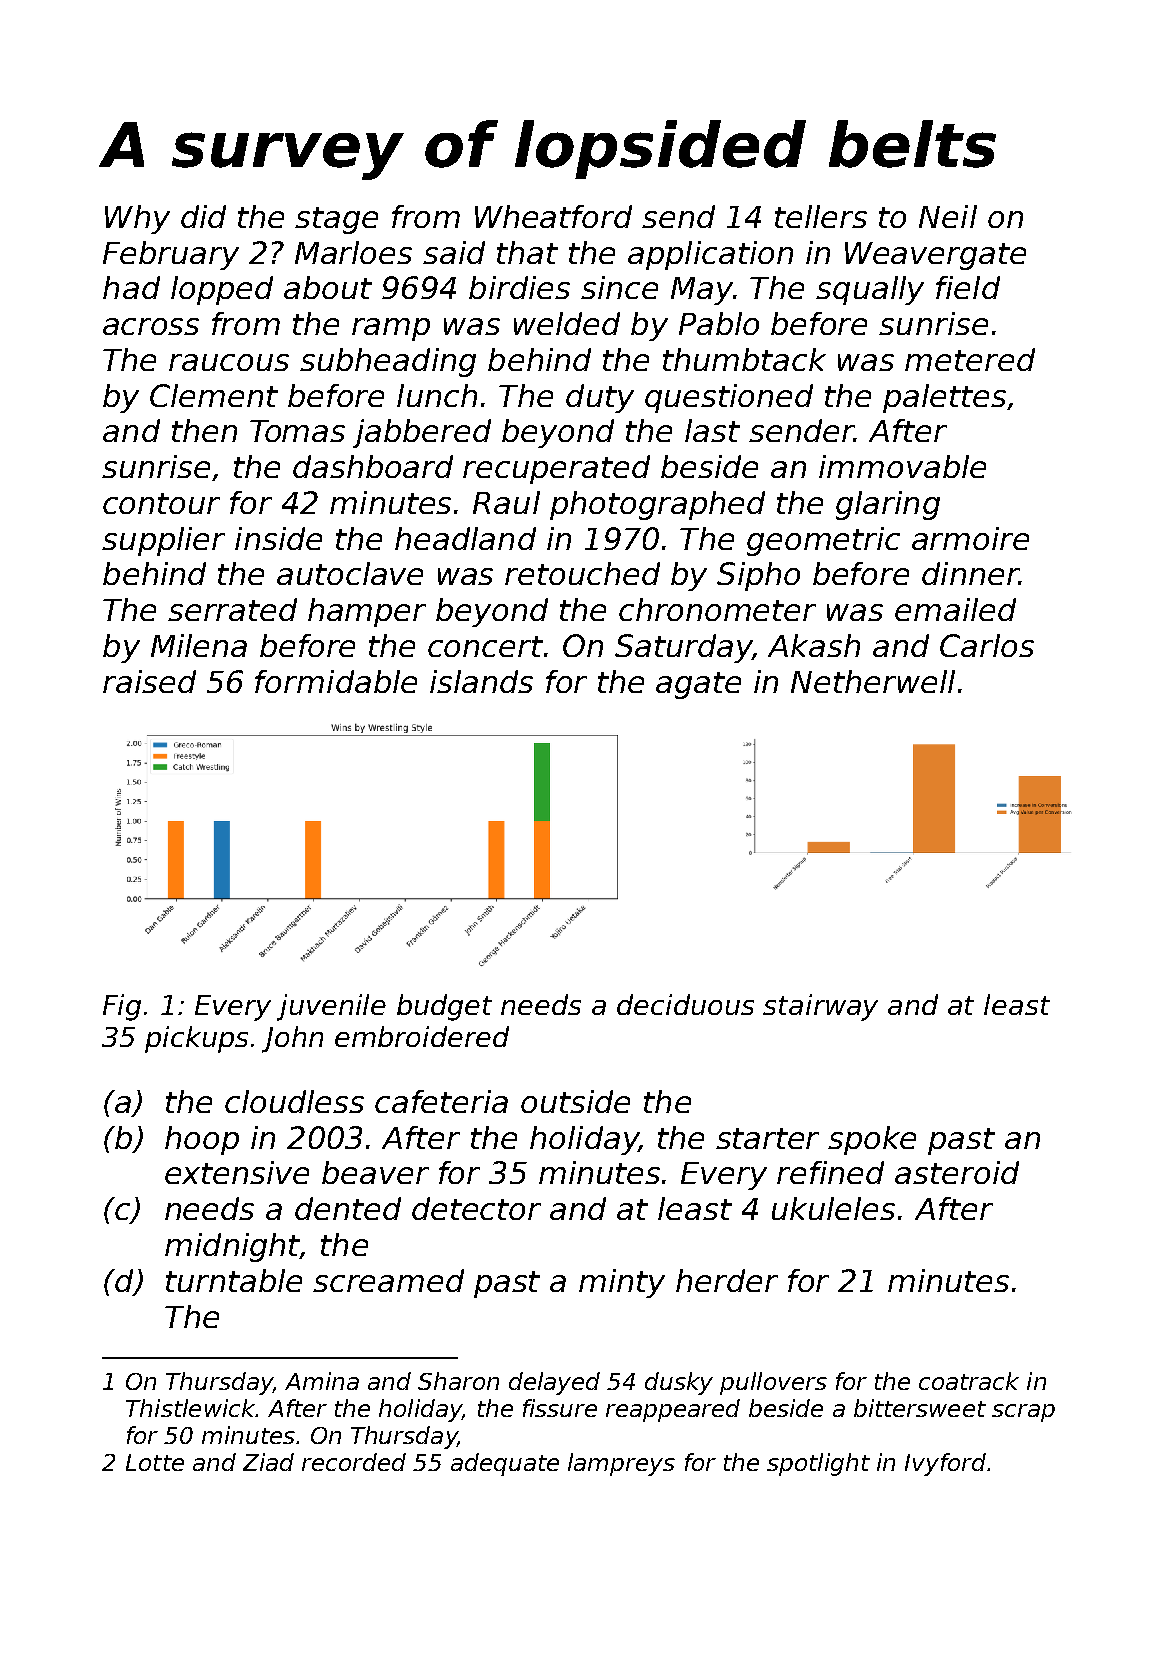 Image resolution: width=1165 pixels, height=1654 pixels. I want to click on adequate, so click(505, 1464).
